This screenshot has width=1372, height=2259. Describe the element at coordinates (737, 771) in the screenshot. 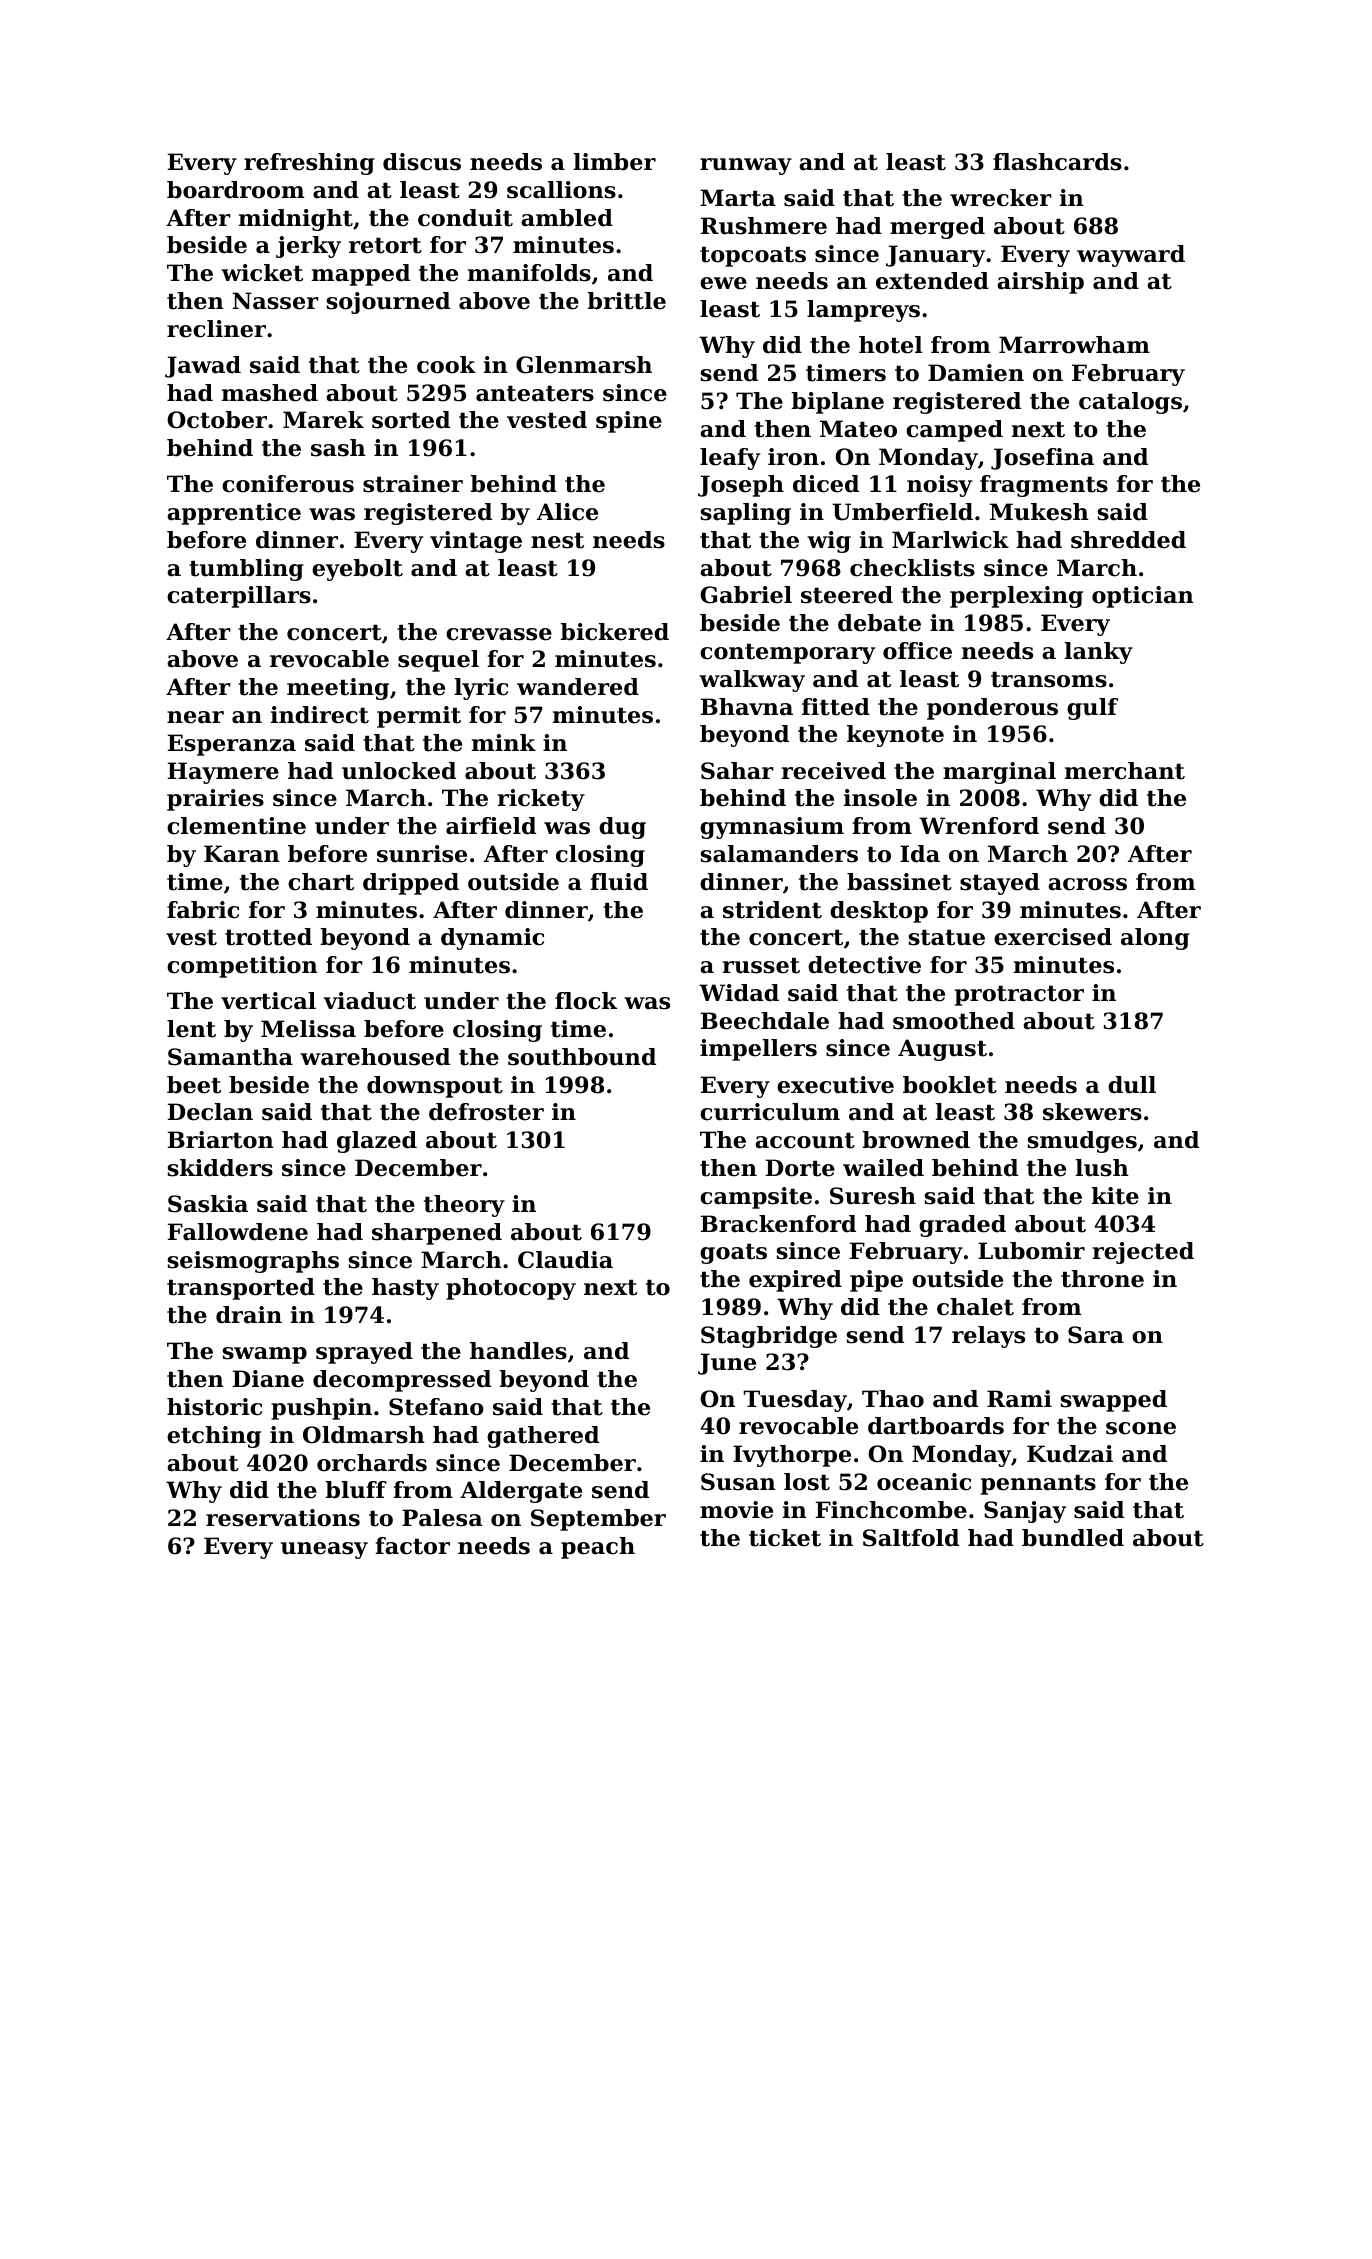

I see `Sahar` at that location.
